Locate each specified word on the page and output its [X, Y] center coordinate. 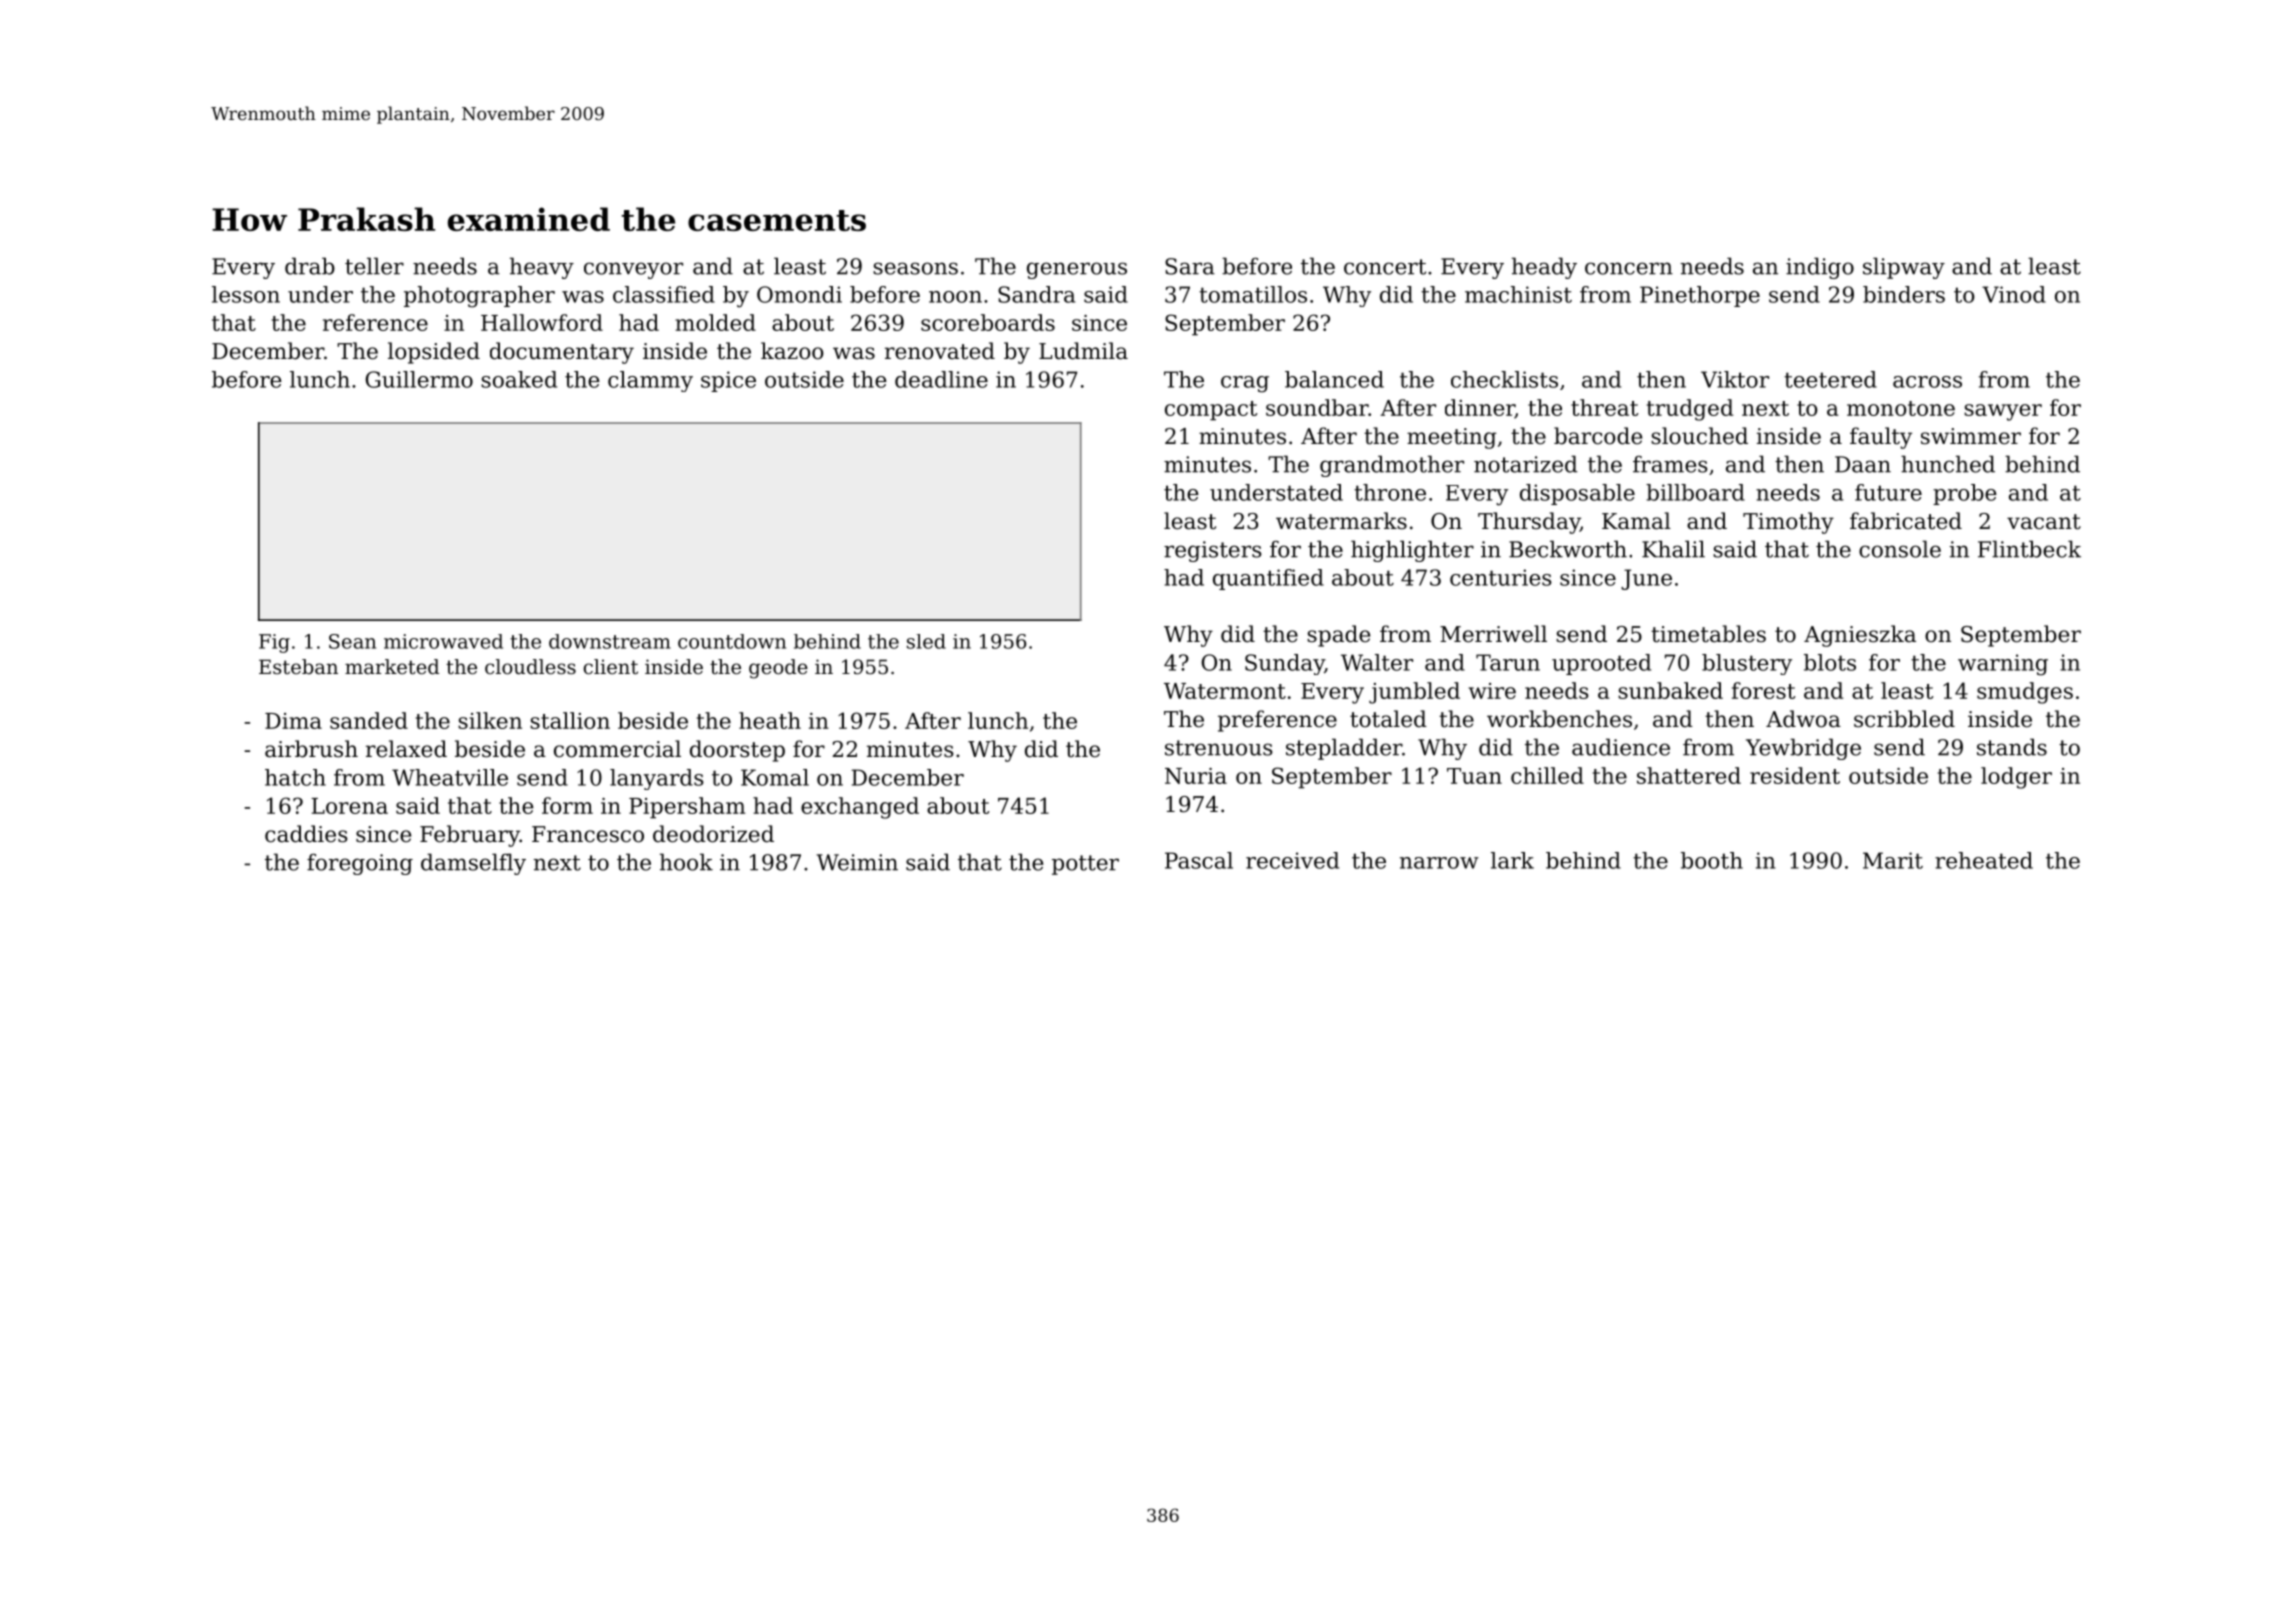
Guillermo [419, 379]
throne [1390, 492]
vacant [2044, 522]
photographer [479, 297]
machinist [1518, 294]
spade [1338, 636]
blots [1830, 662]
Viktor [1735, 379]
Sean [352, 641]
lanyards [657, 779]
